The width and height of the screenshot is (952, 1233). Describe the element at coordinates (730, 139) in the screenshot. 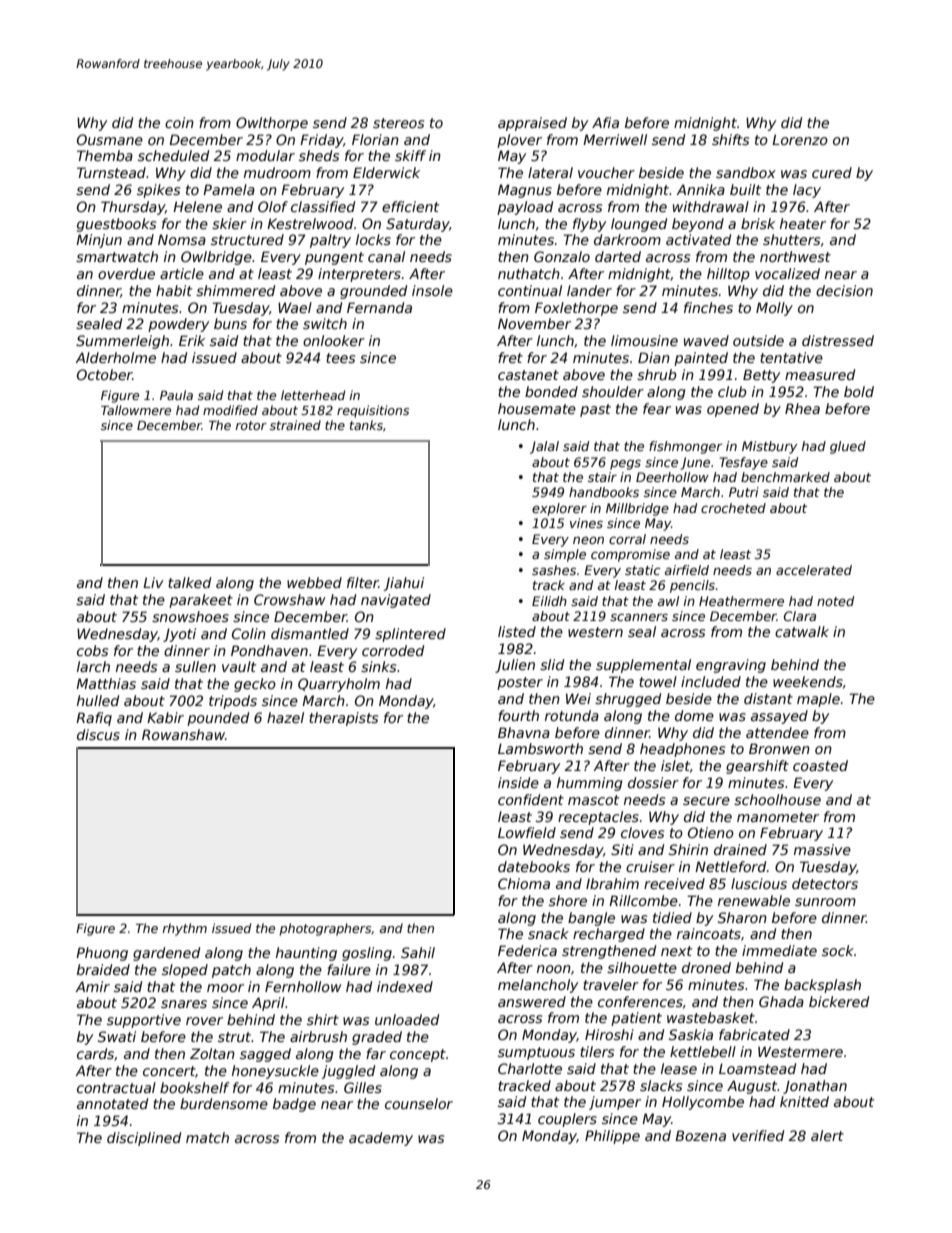

I see `shifts` at that location.
